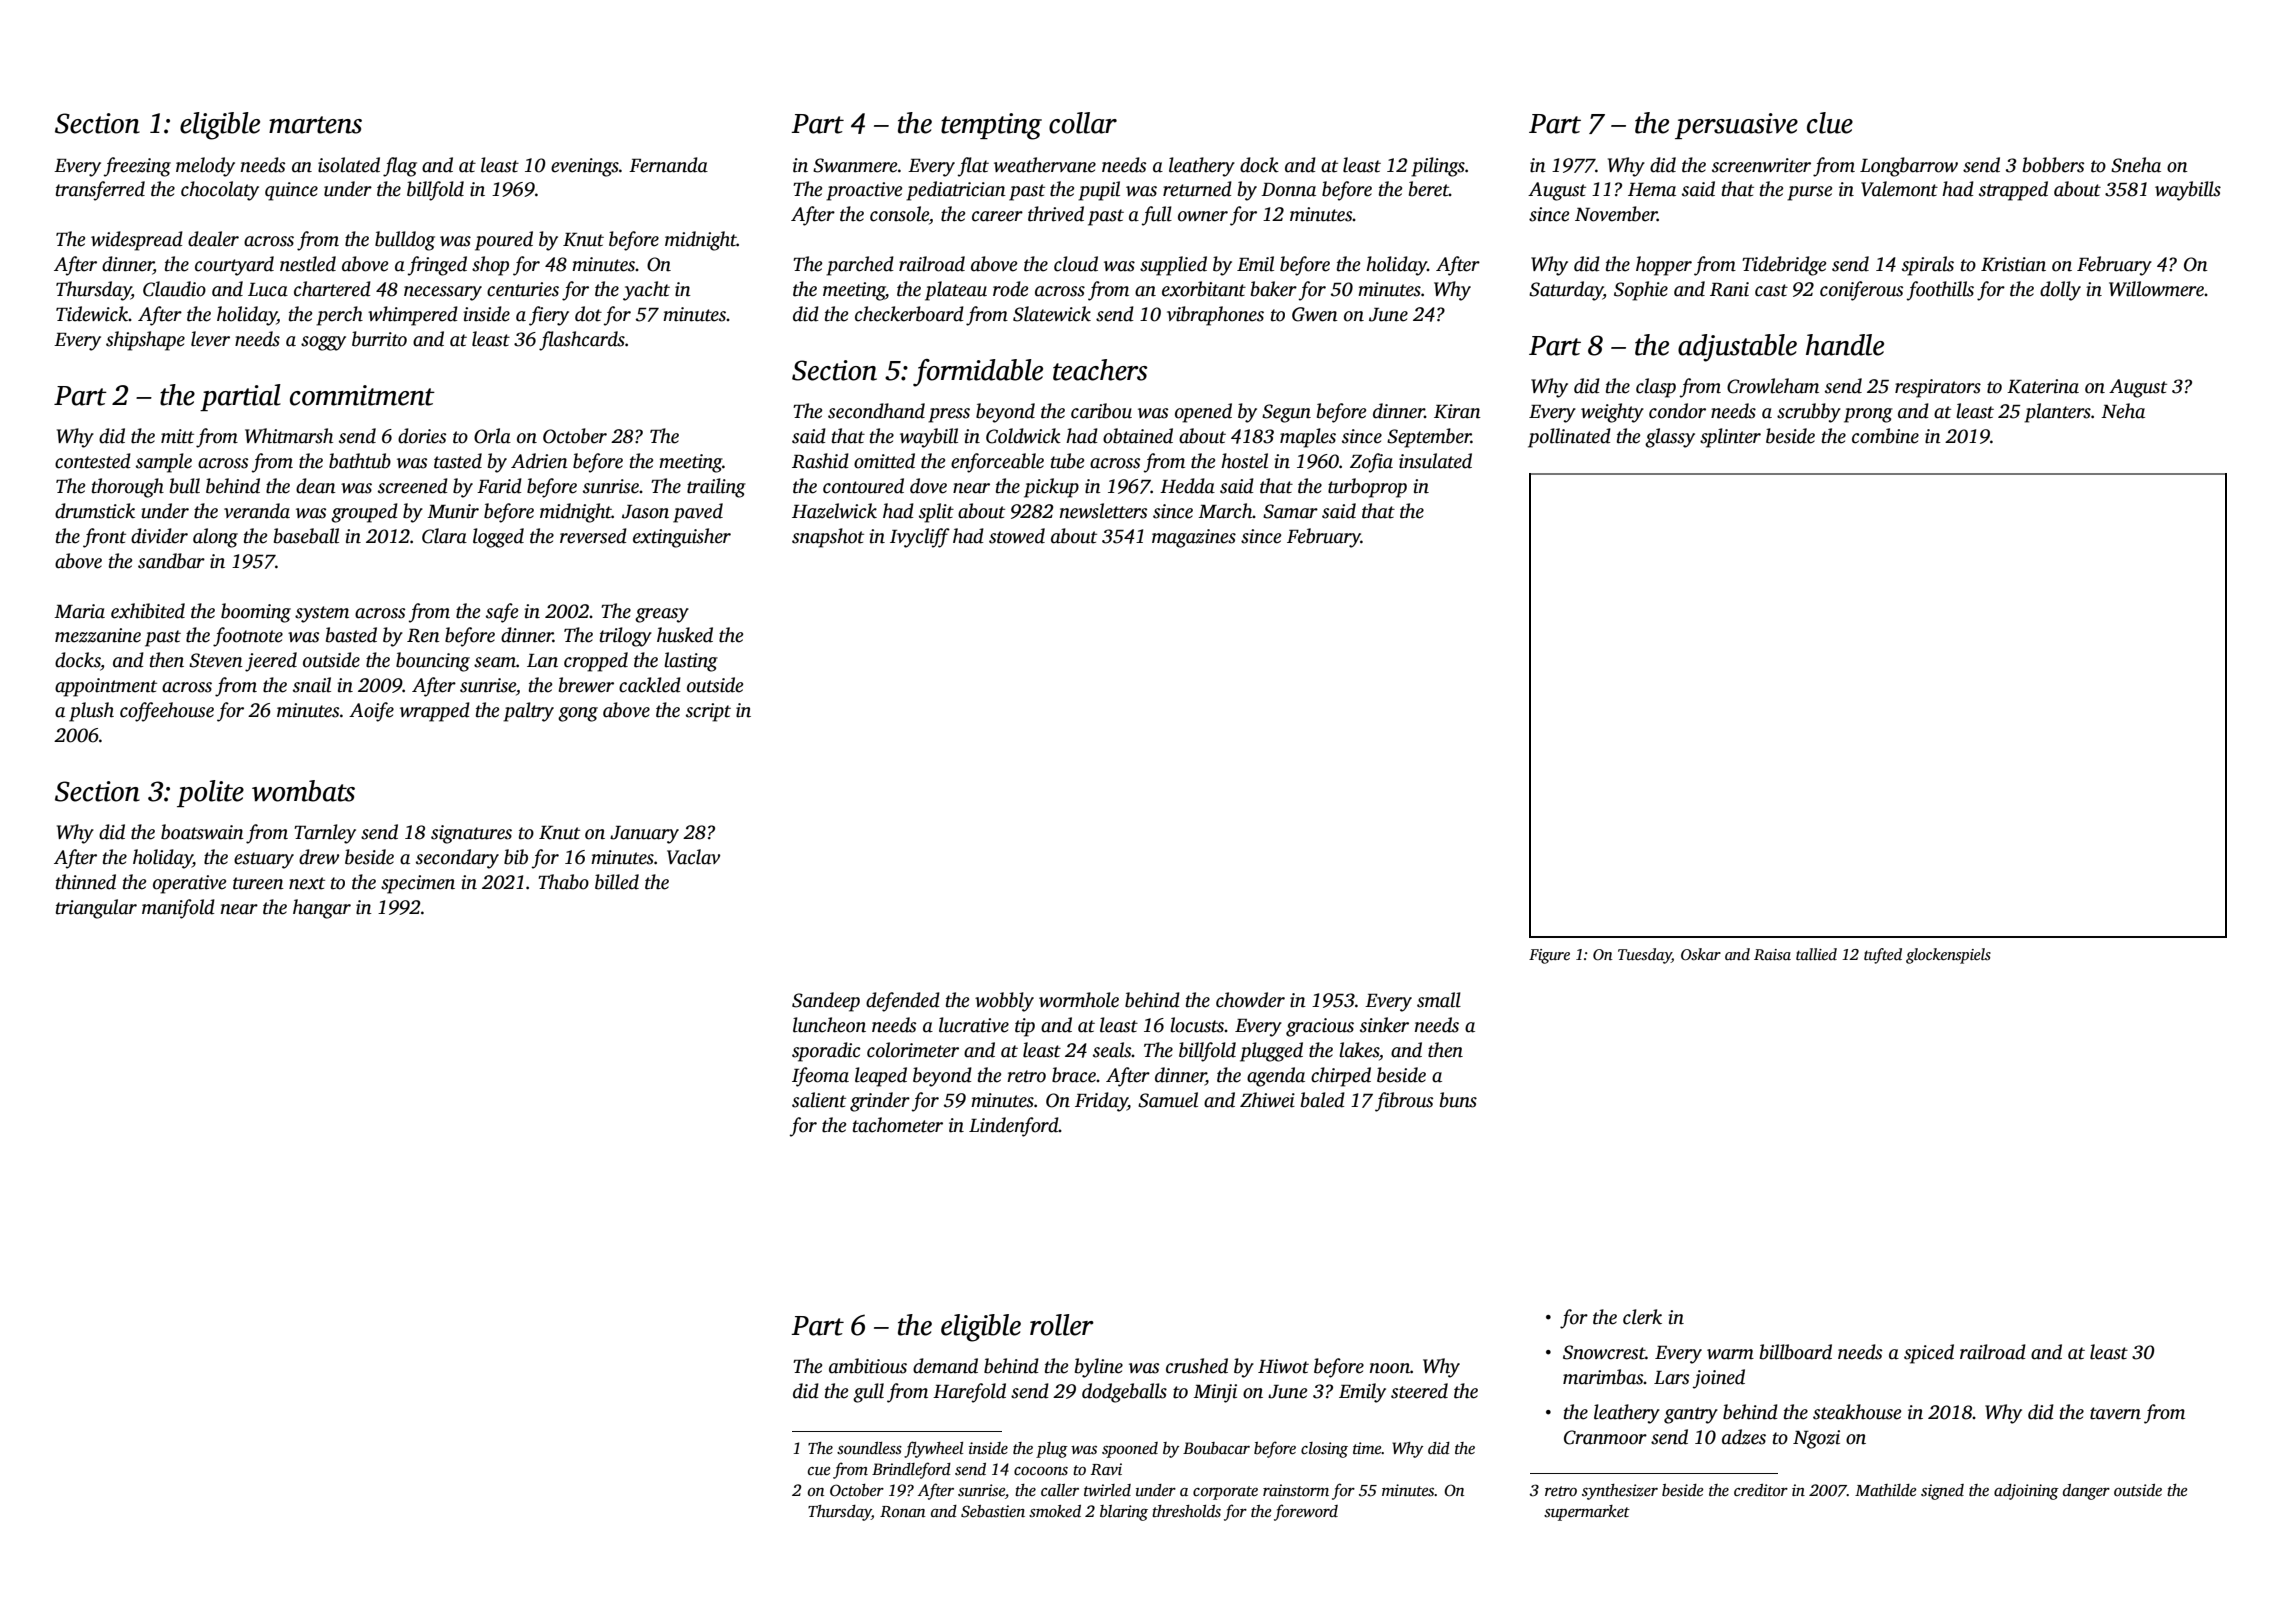 The image size is (2282, 1614). I want to click on coniferous, so click(1861, 291).
